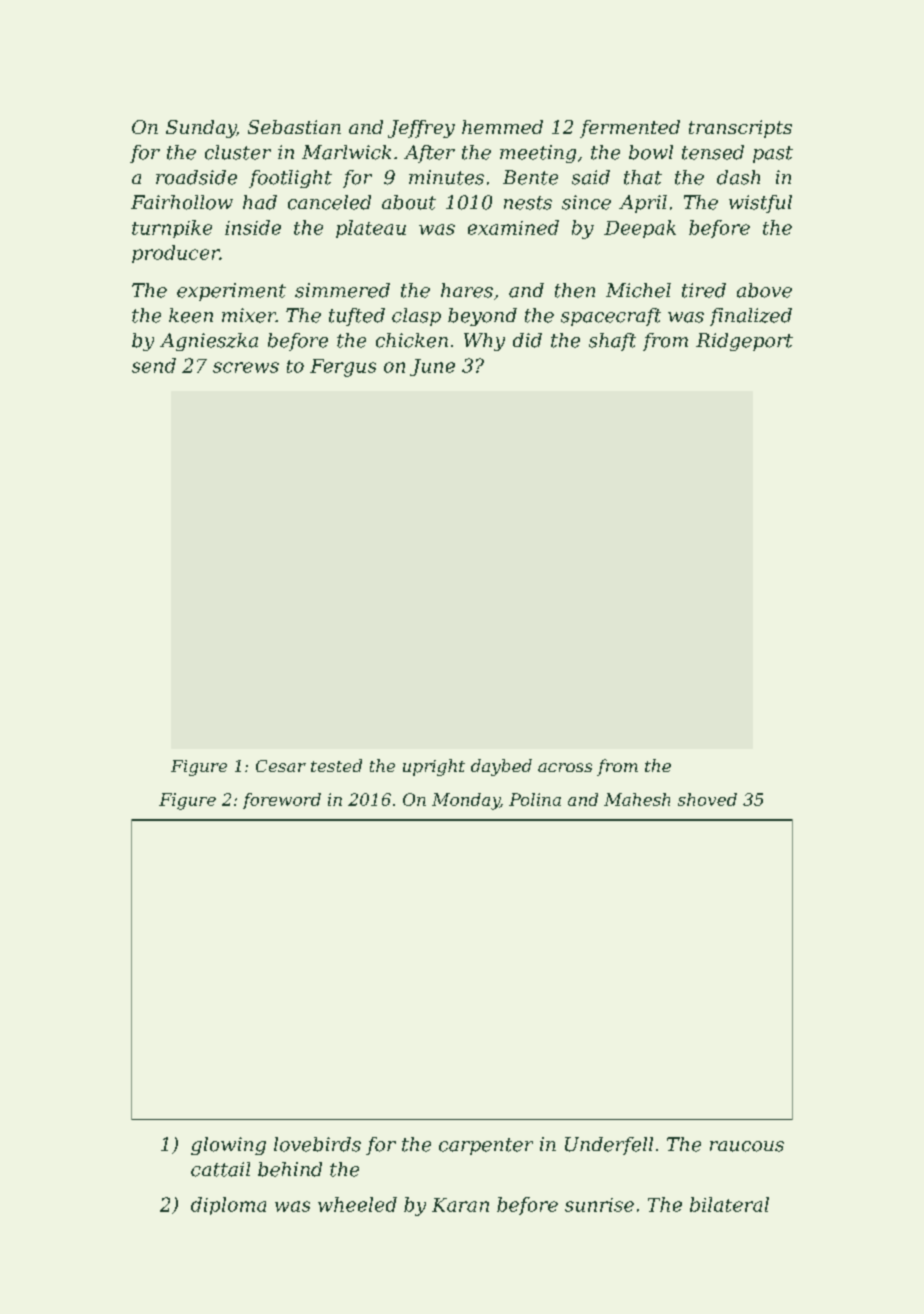 Image resolution: width=924 pixels, height=1314 pixels. I want to click on across, so click(565, 767).
